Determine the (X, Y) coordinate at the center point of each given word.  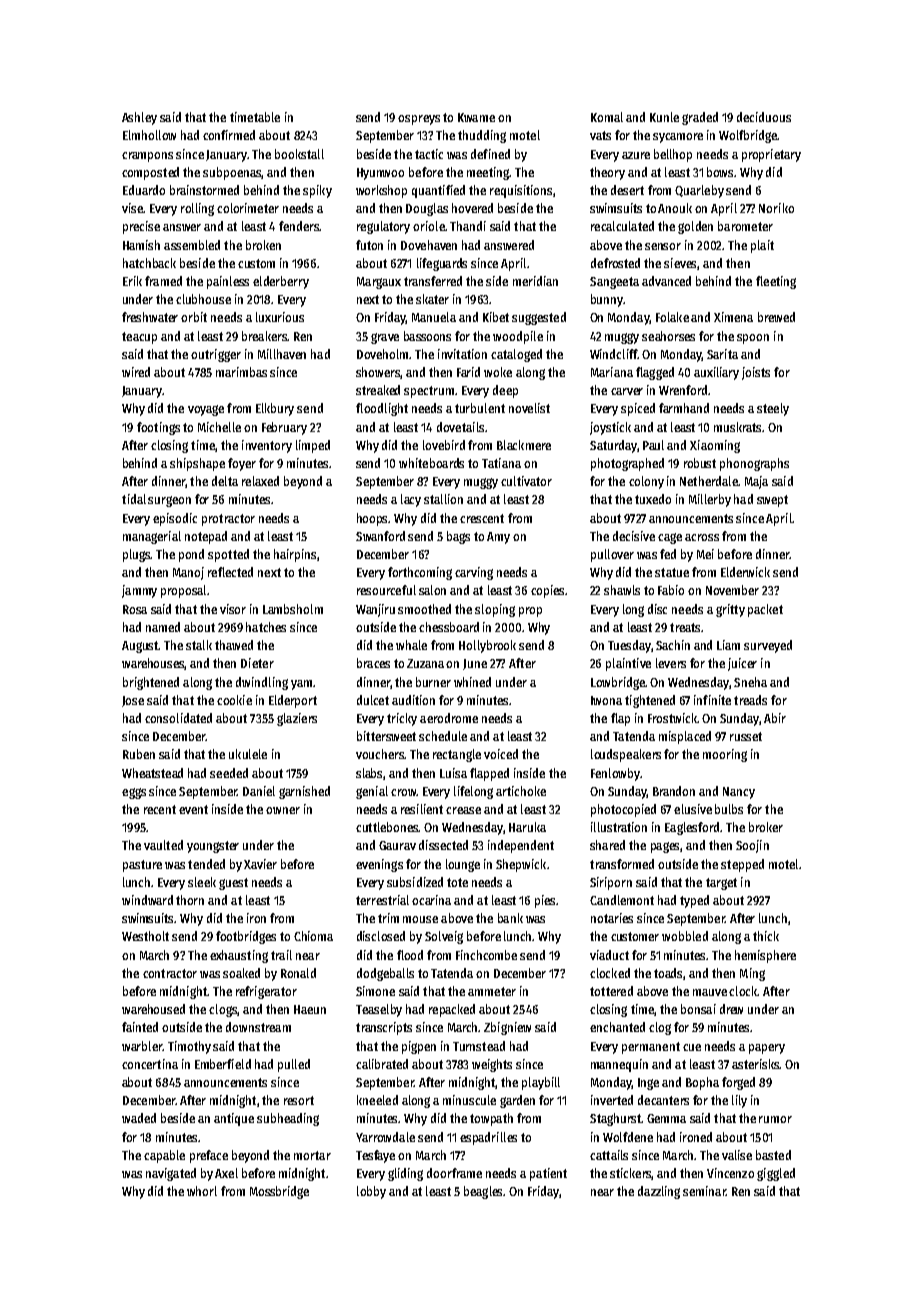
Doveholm (382, 354)
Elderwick (745, 572)
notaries (612, 918)
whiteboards (431, 463)
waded (139, 1118)
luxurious (280, 317)
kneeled (377, 1100)
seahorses (668, 336)
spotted (228, 555)
